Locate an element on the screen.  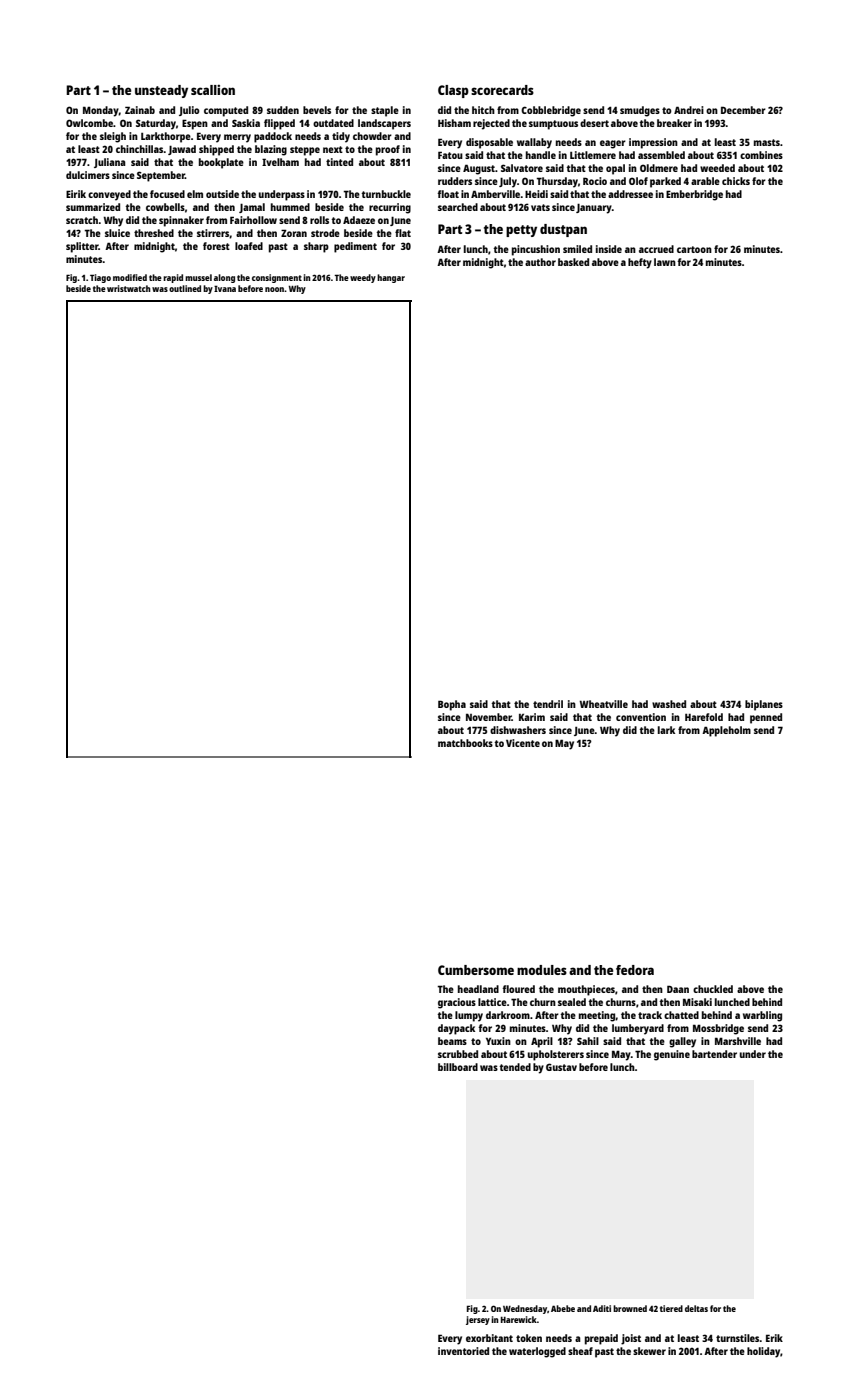
hangar is located at coordinates (391, 278).
